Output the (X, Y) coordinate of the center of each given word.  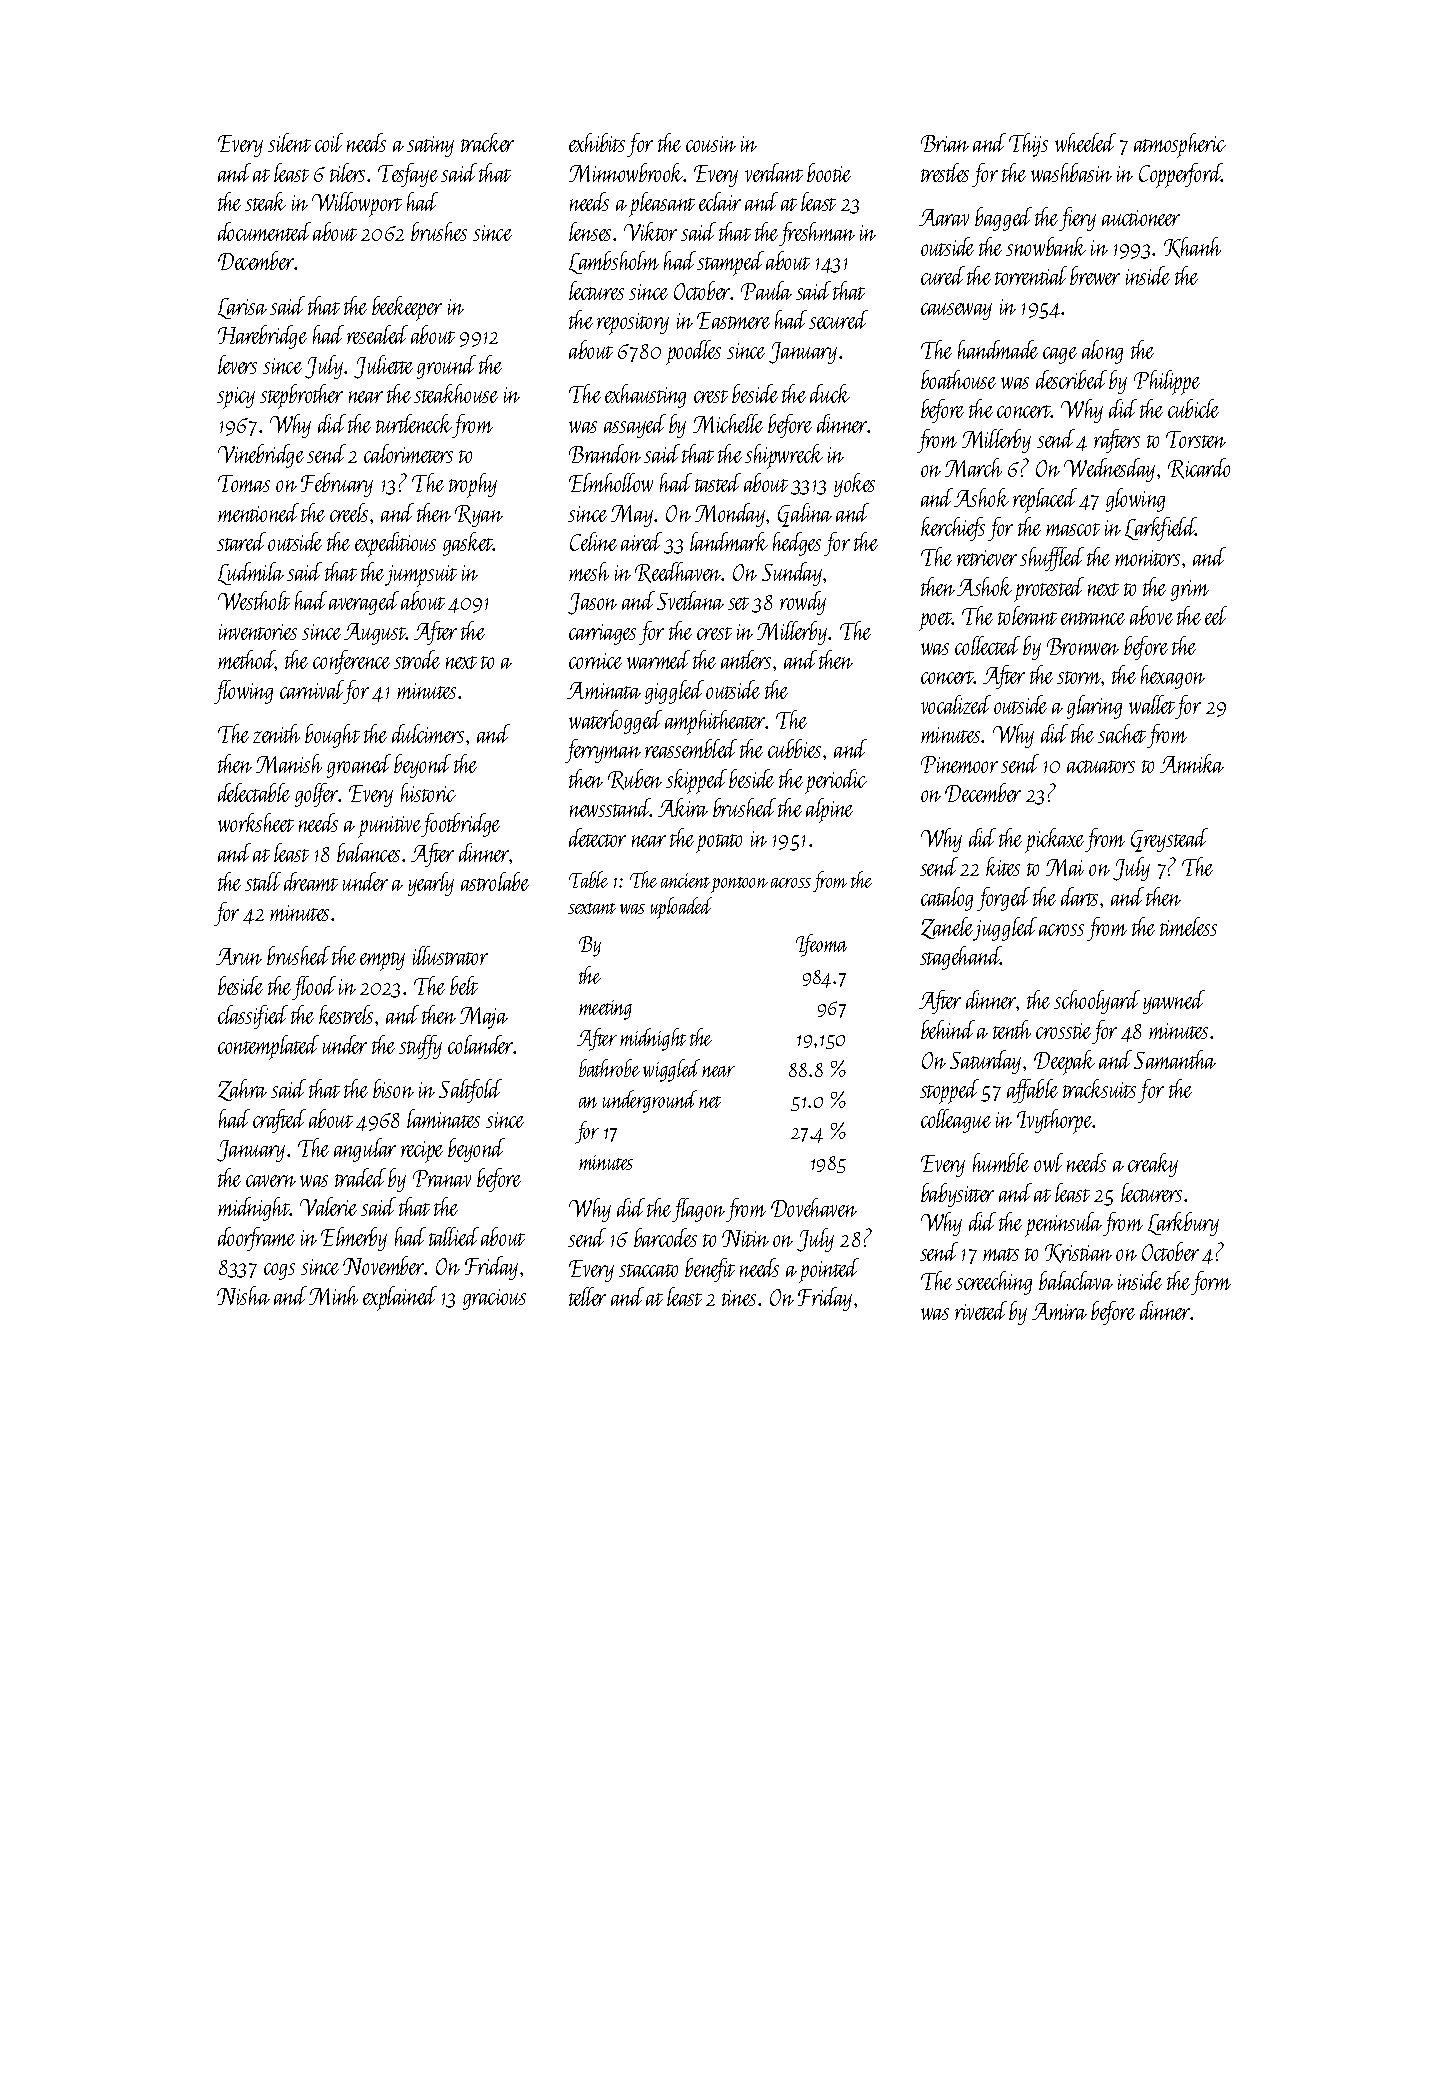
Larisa (242, 308)
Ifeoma (821, 945)
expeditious (395, 544)
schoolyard (1097, 1002)
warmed (658, 659)
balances (368, 852)
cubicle (1193, 408)
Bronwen (1083, 646)
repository (633, 324)
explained (400, 1298)
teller (587, 1296)
